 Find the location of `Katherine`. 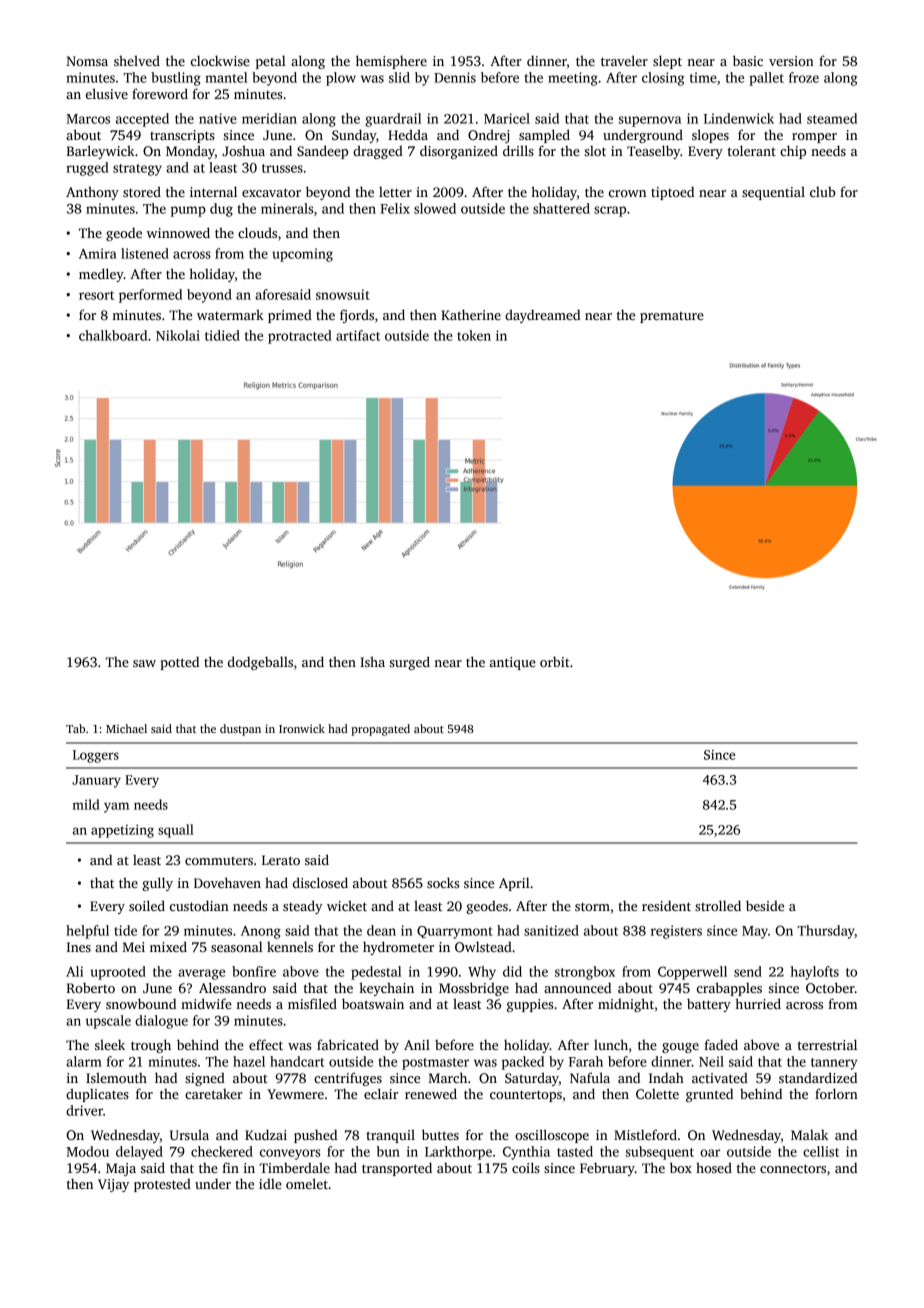

Katherine is located at coordinates (471, 314).
